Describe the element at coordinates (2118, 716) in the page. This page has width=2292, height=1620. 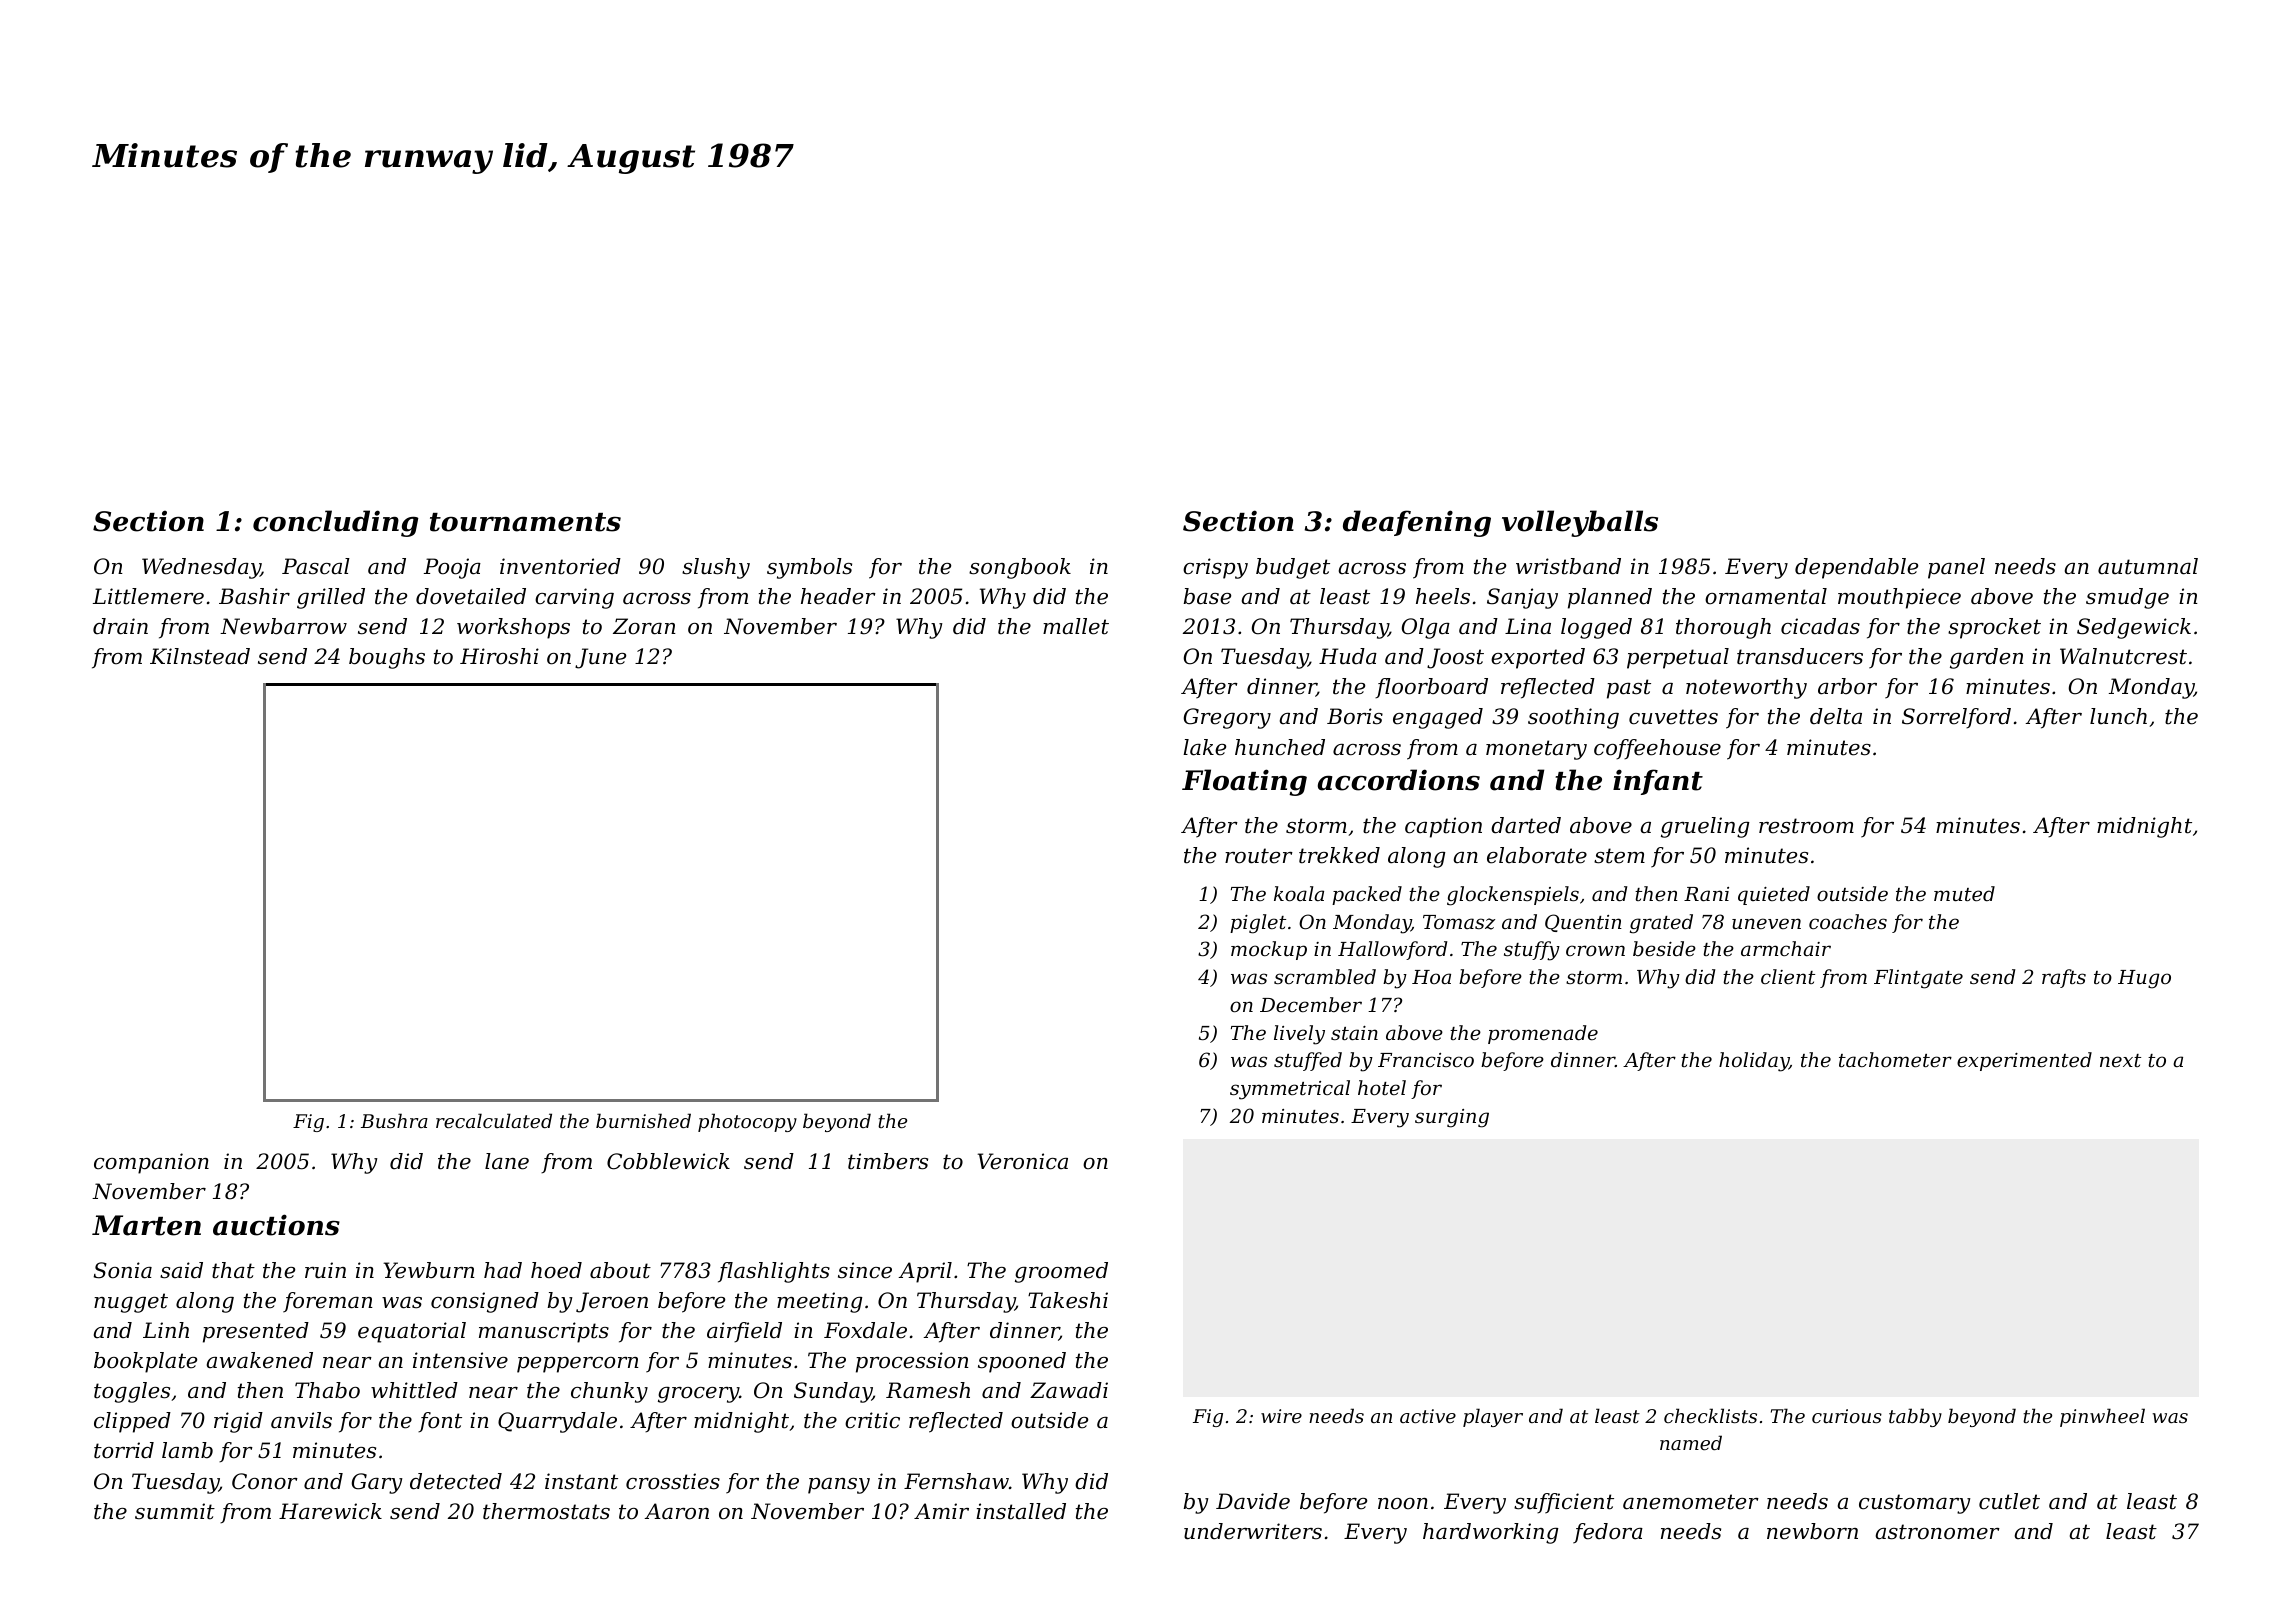
I see `lunch` at that location.
